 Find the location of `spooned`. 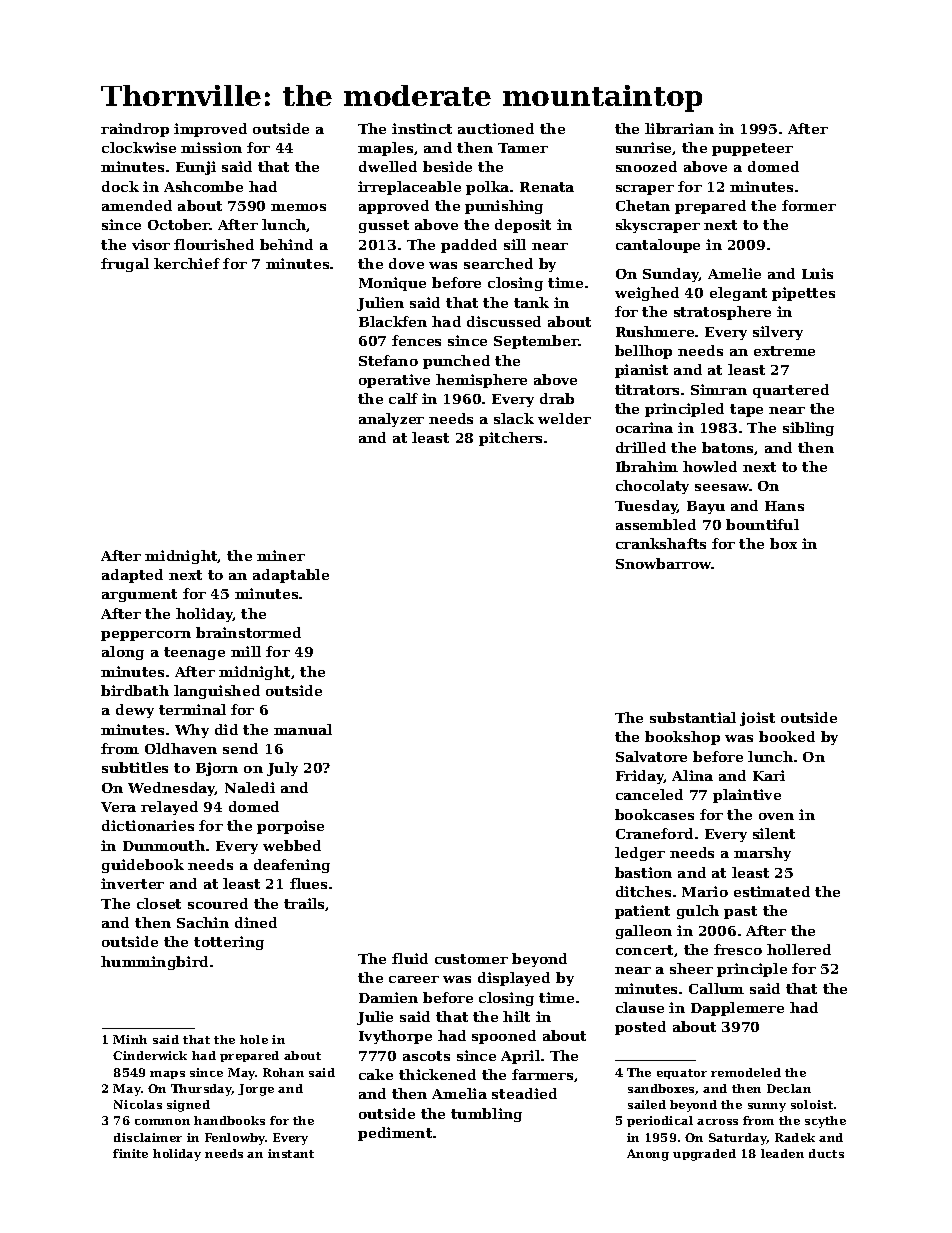

spooned is located at coordinates (504, 1037).
